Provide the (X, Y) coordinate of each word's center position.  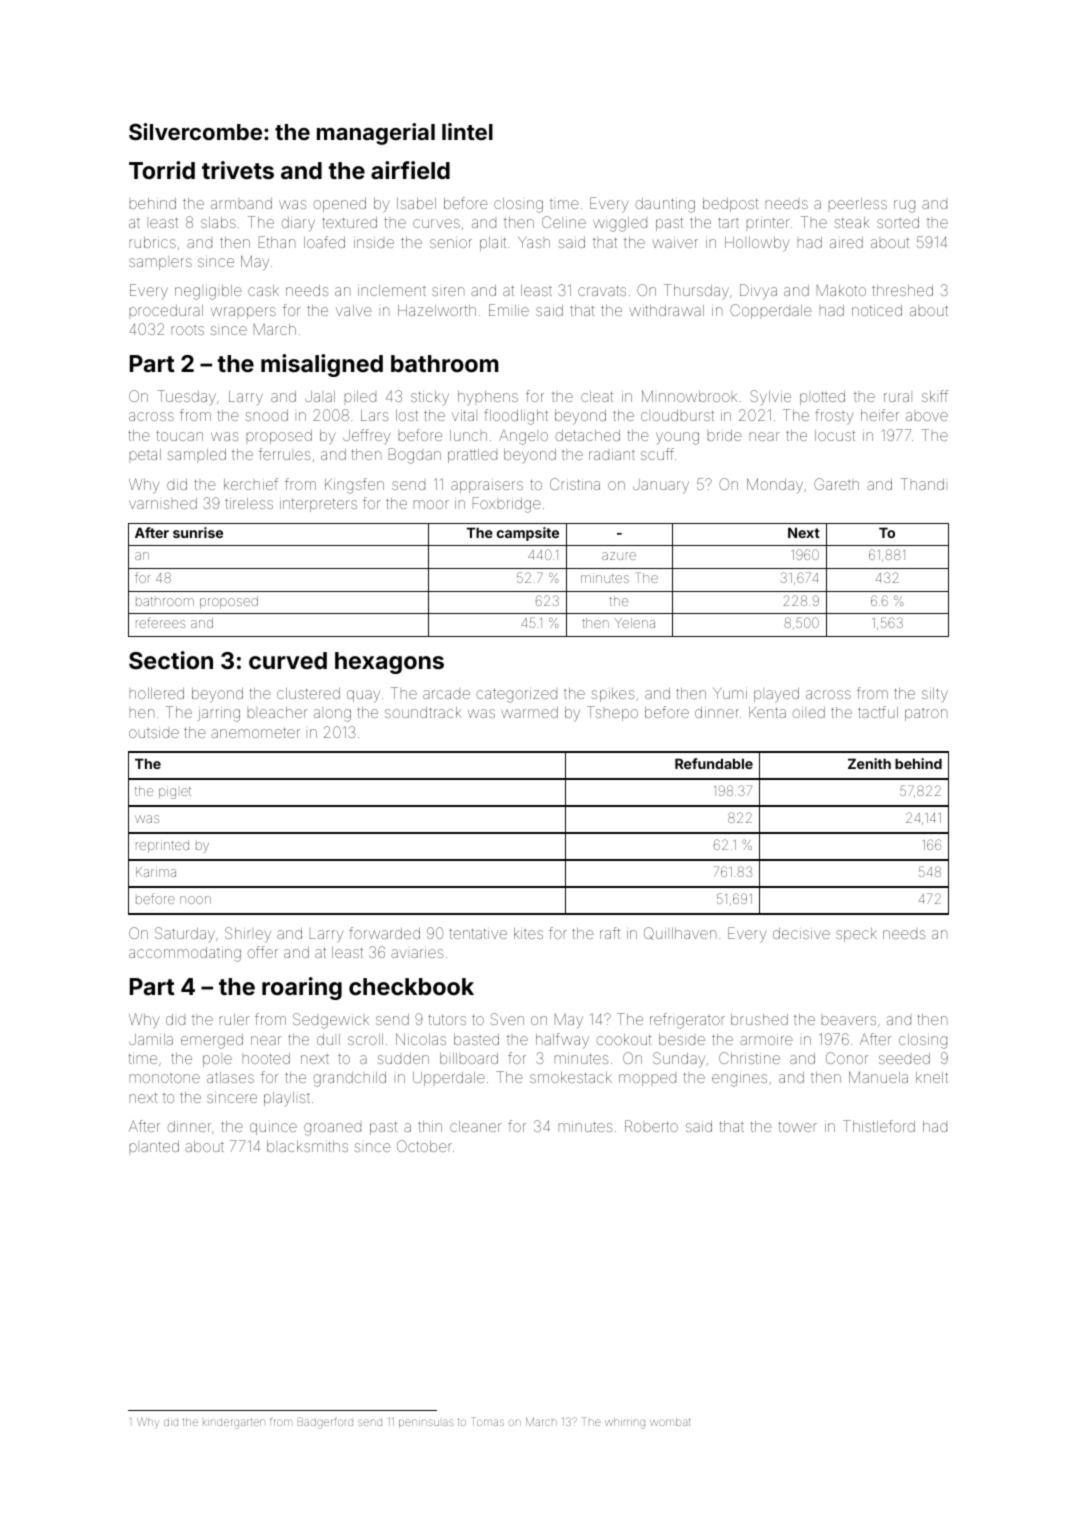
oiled (809, 712)
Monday (775, 485)
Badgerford (325, 1423)
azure (619, 556)
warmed (530, 712)
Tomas (487, 1421)
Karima (156, 872)
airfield (410, 170)
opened (340, 205)
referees (160, 622)
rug (904, 206)
